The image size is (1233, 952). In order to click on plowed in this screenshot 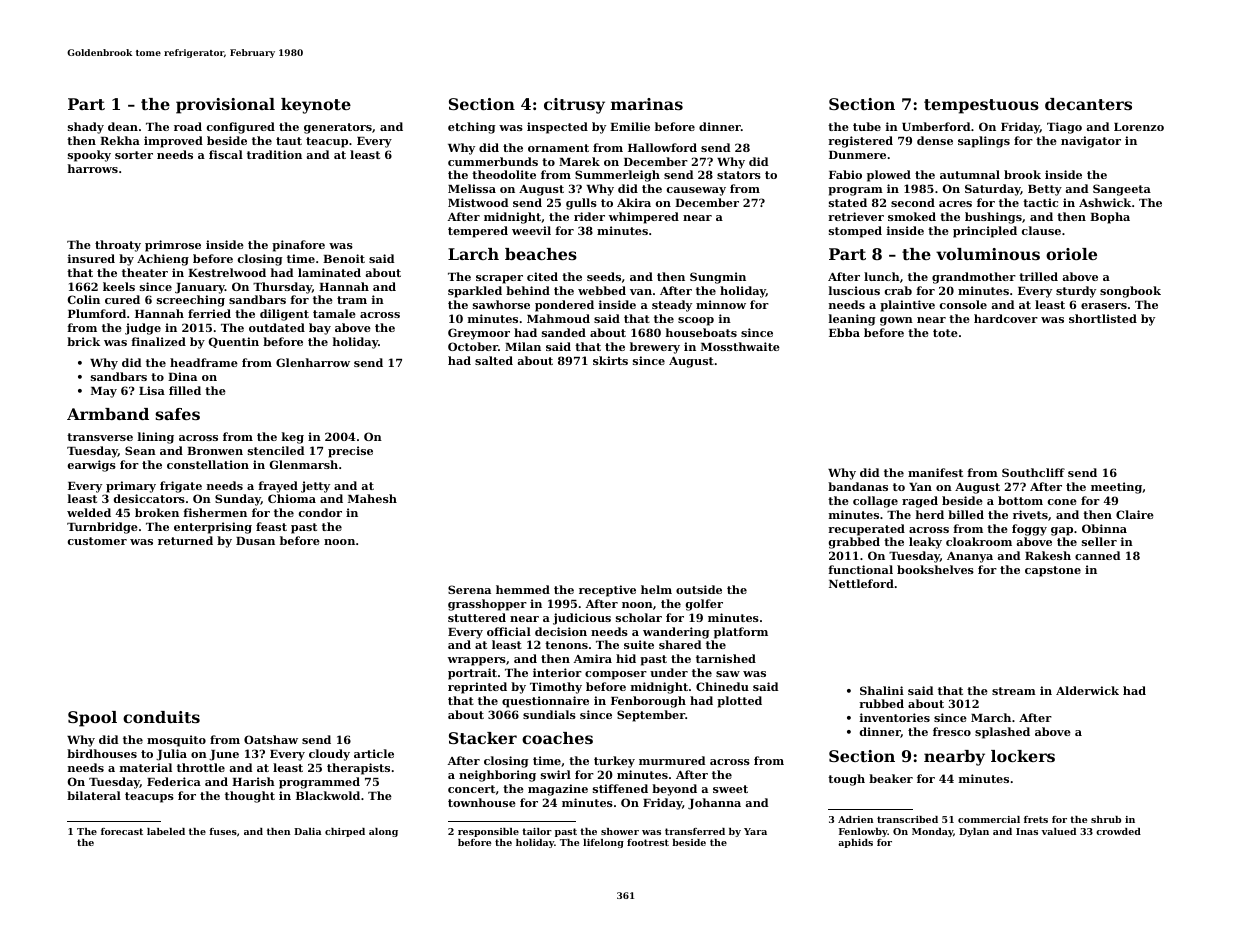, I will do `click(889, 176)`.
